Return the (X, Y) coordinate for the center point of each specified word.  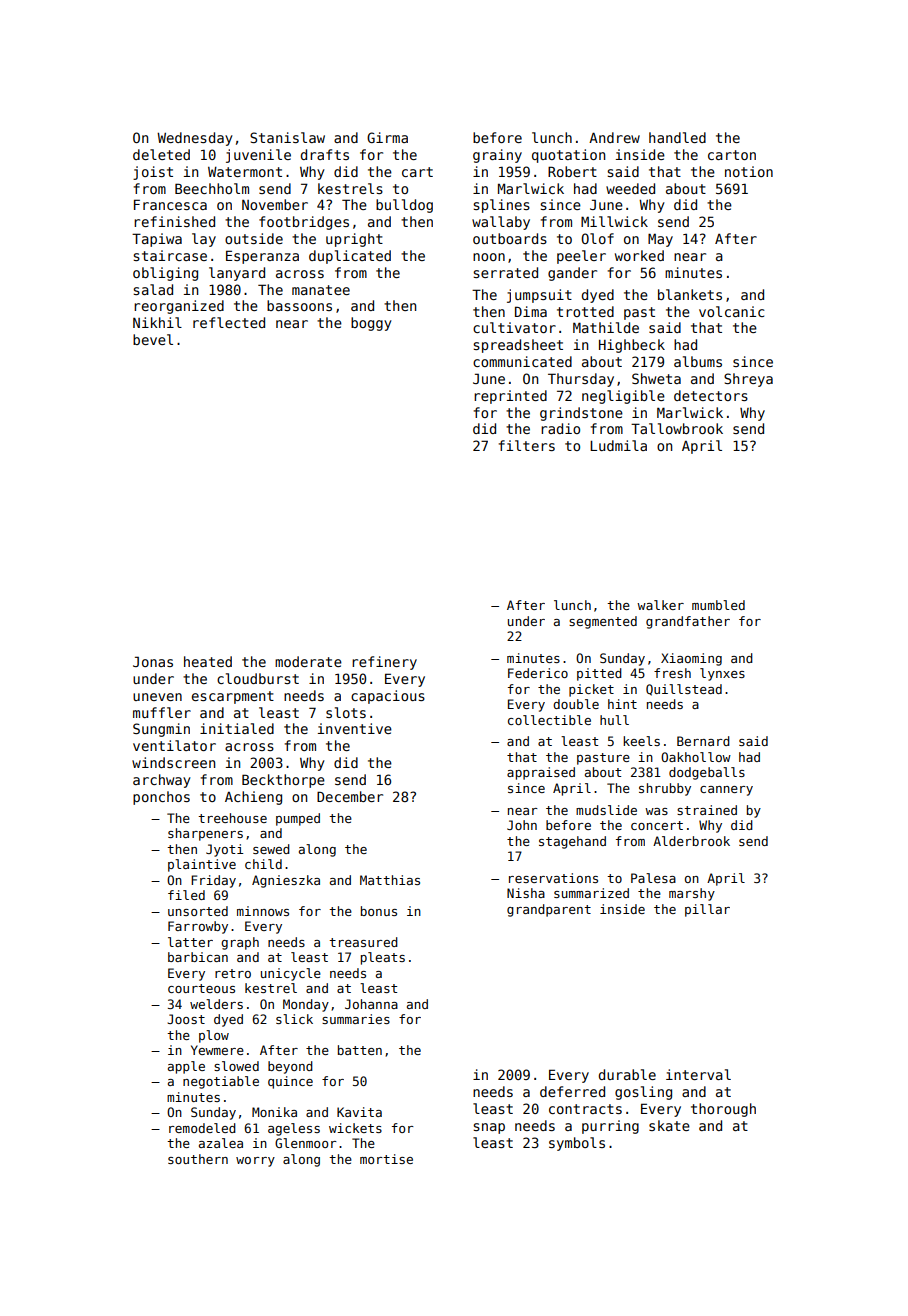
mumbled (718, 605)
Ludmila (618, 445)
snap (489, 1128)
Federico (538, 673)
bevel (153, 339)
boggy (371, 324)
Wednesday (195, 139)
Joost (186, 1019)
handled (677, 137)
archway (162, 781)
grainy (497, 156)
